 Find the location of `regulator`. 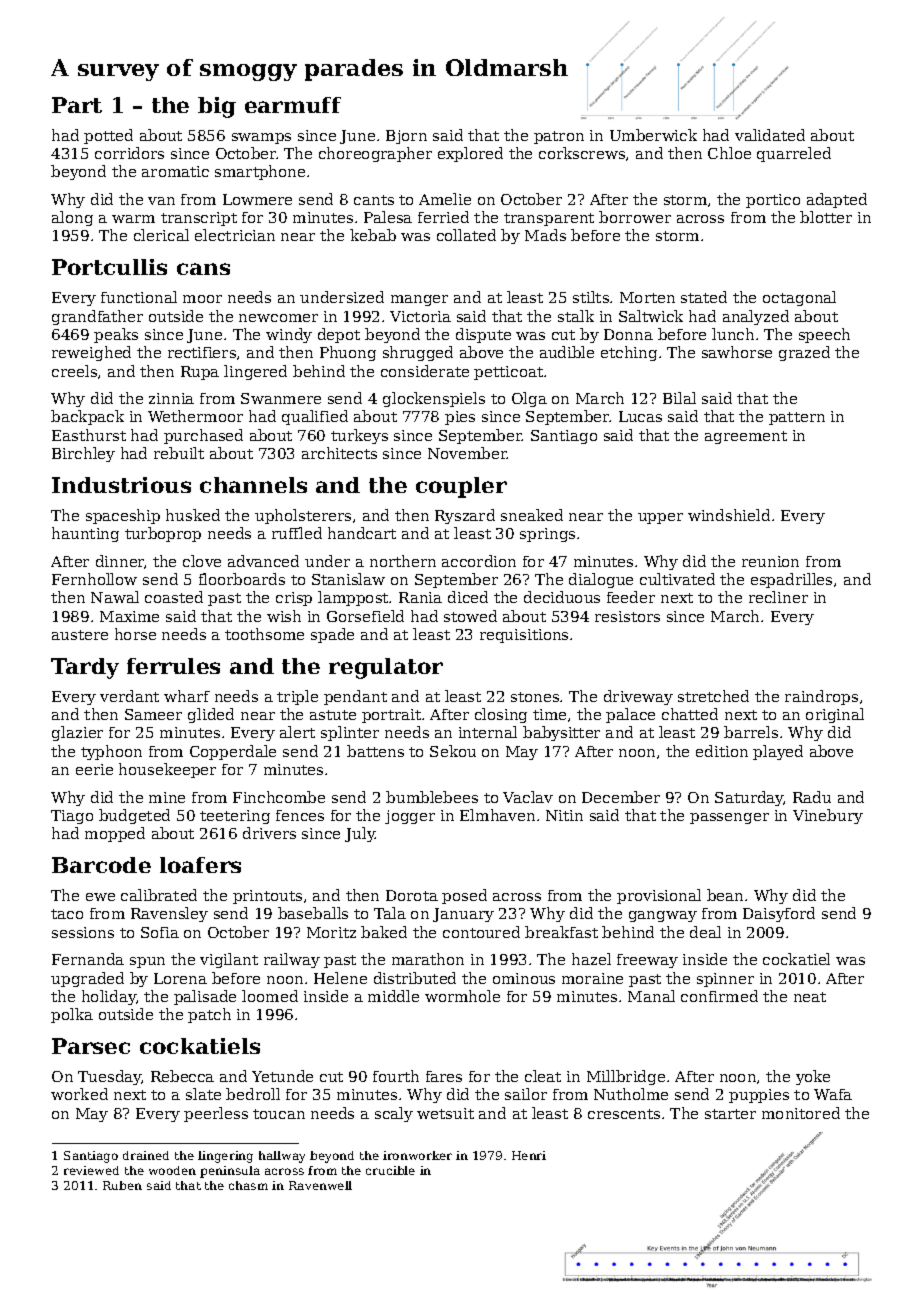

regulator is located at coordinates (386, 668).
